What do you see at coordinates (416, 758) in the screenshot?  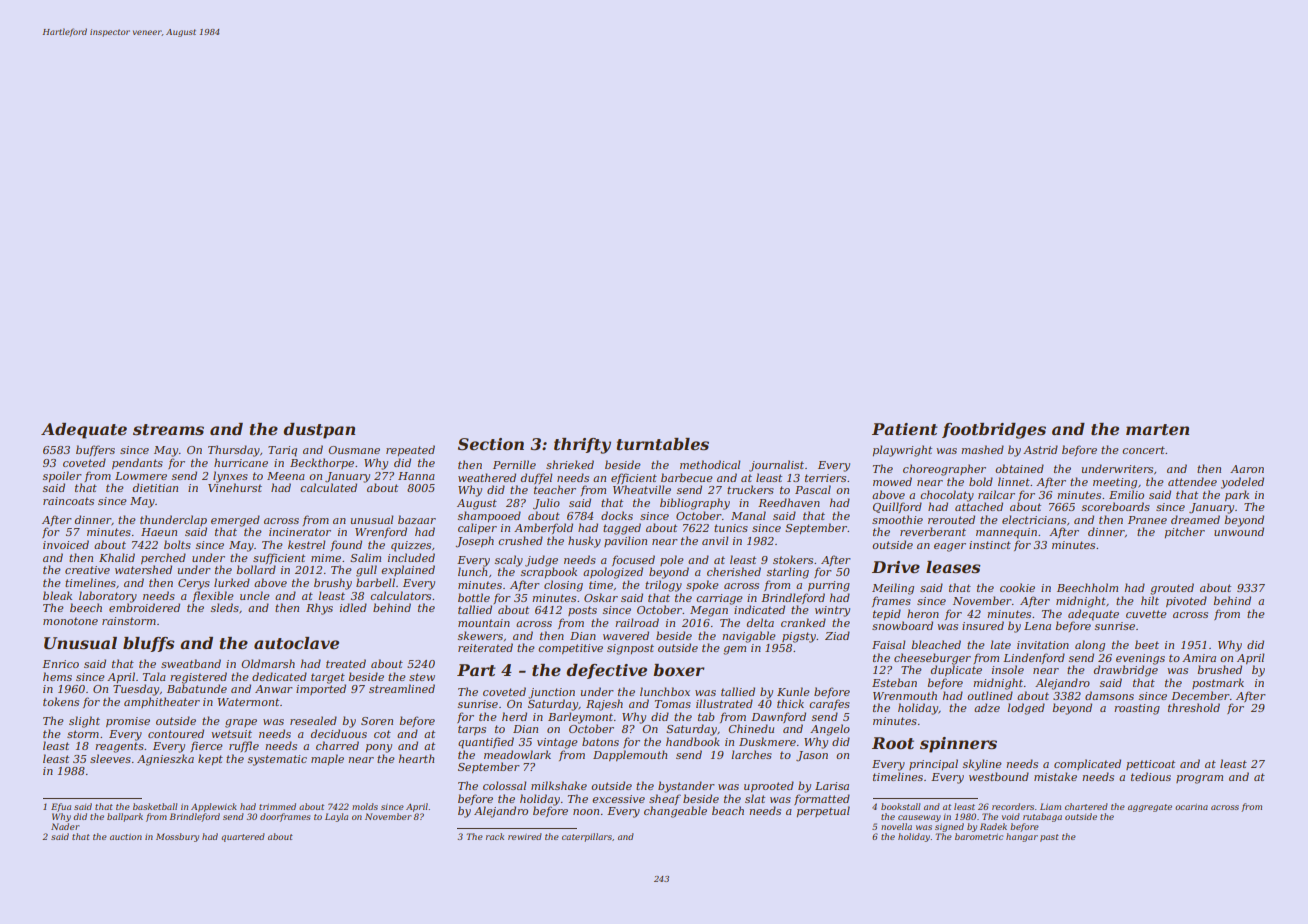 I see `hearth` at bounding box center [416, 758].
